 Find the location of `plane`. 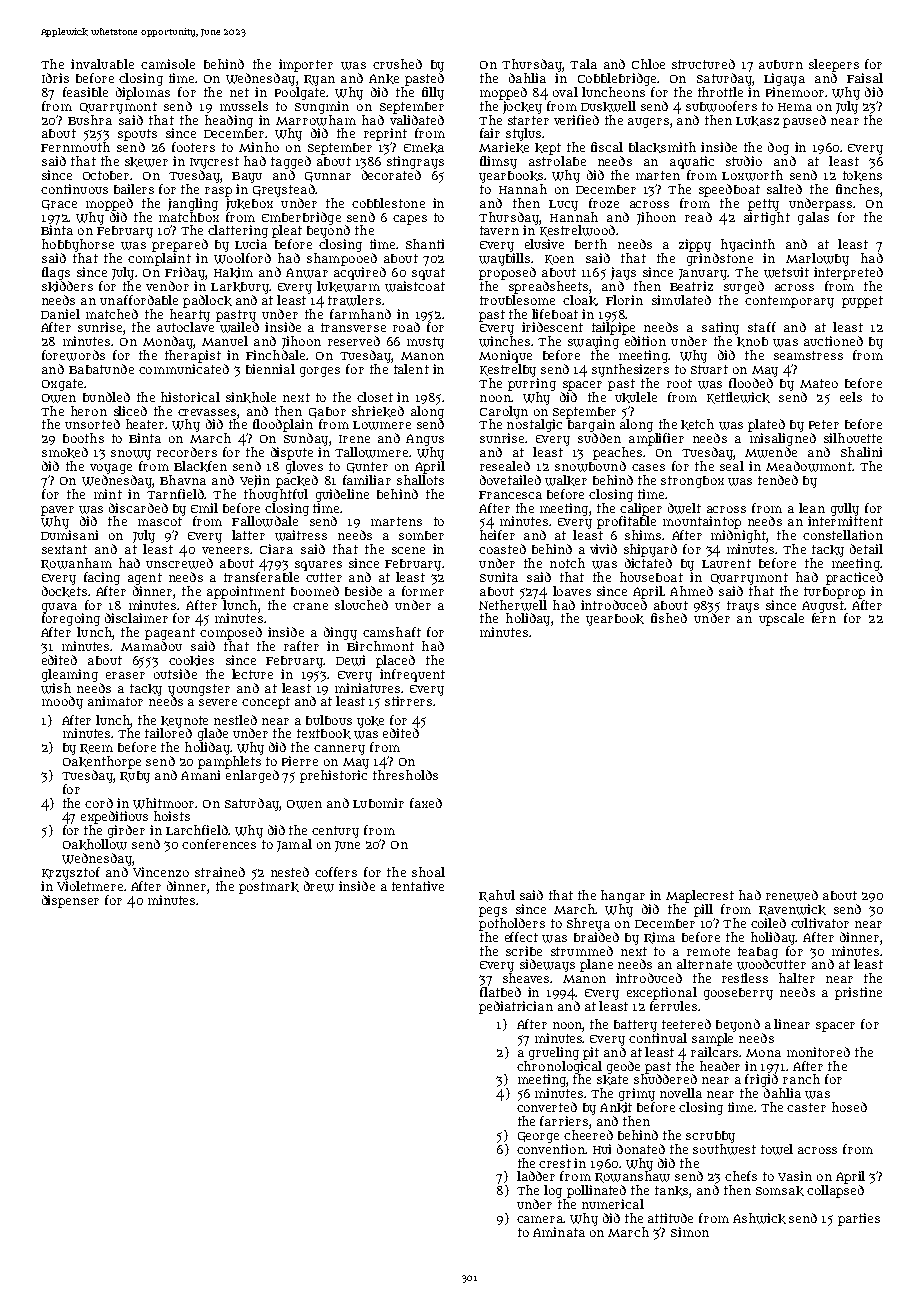

plane is located at coordinates (596, 965).
